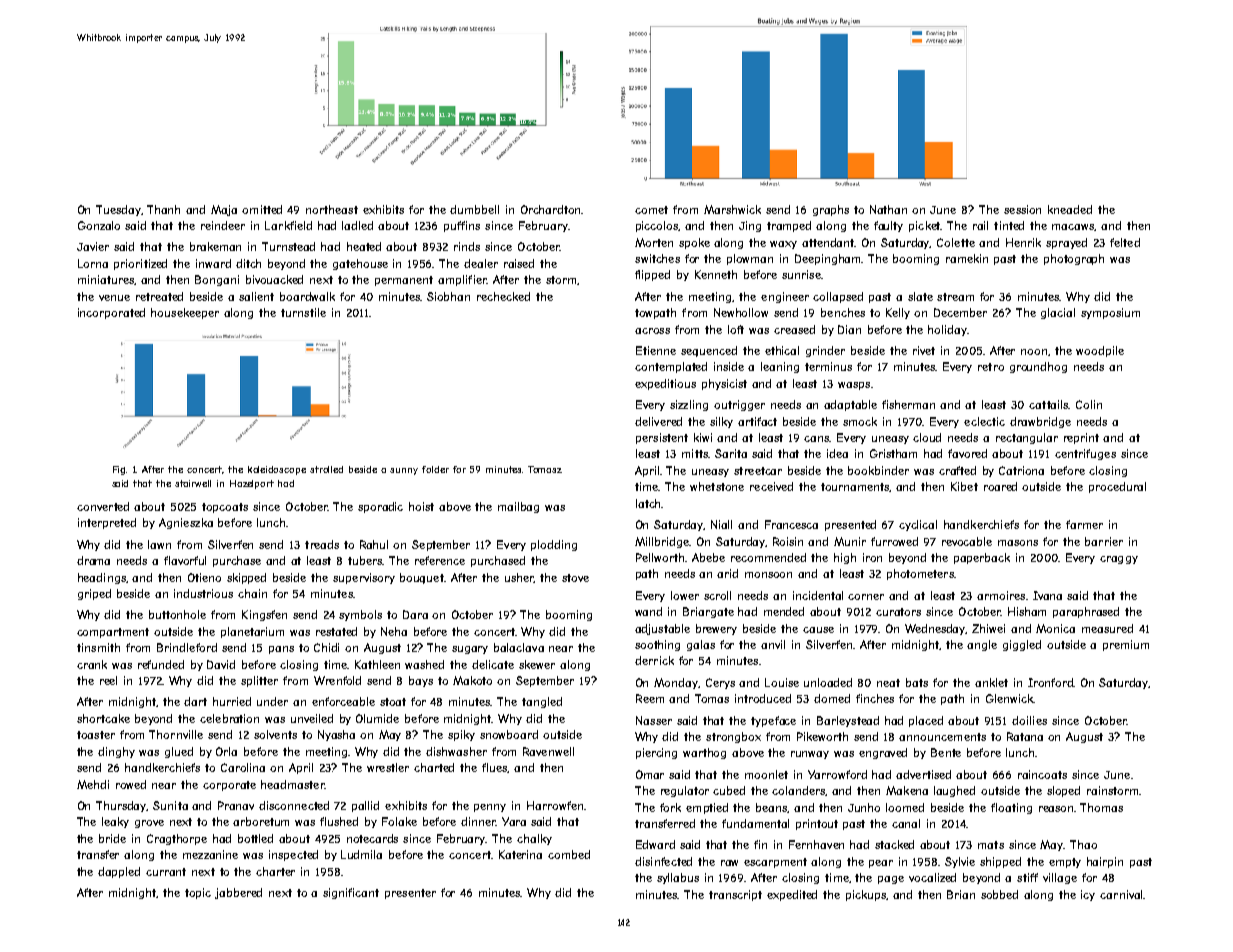 The width and height of the document is (1233, 952). I want to click on Pellworth, so click(660, 557).
